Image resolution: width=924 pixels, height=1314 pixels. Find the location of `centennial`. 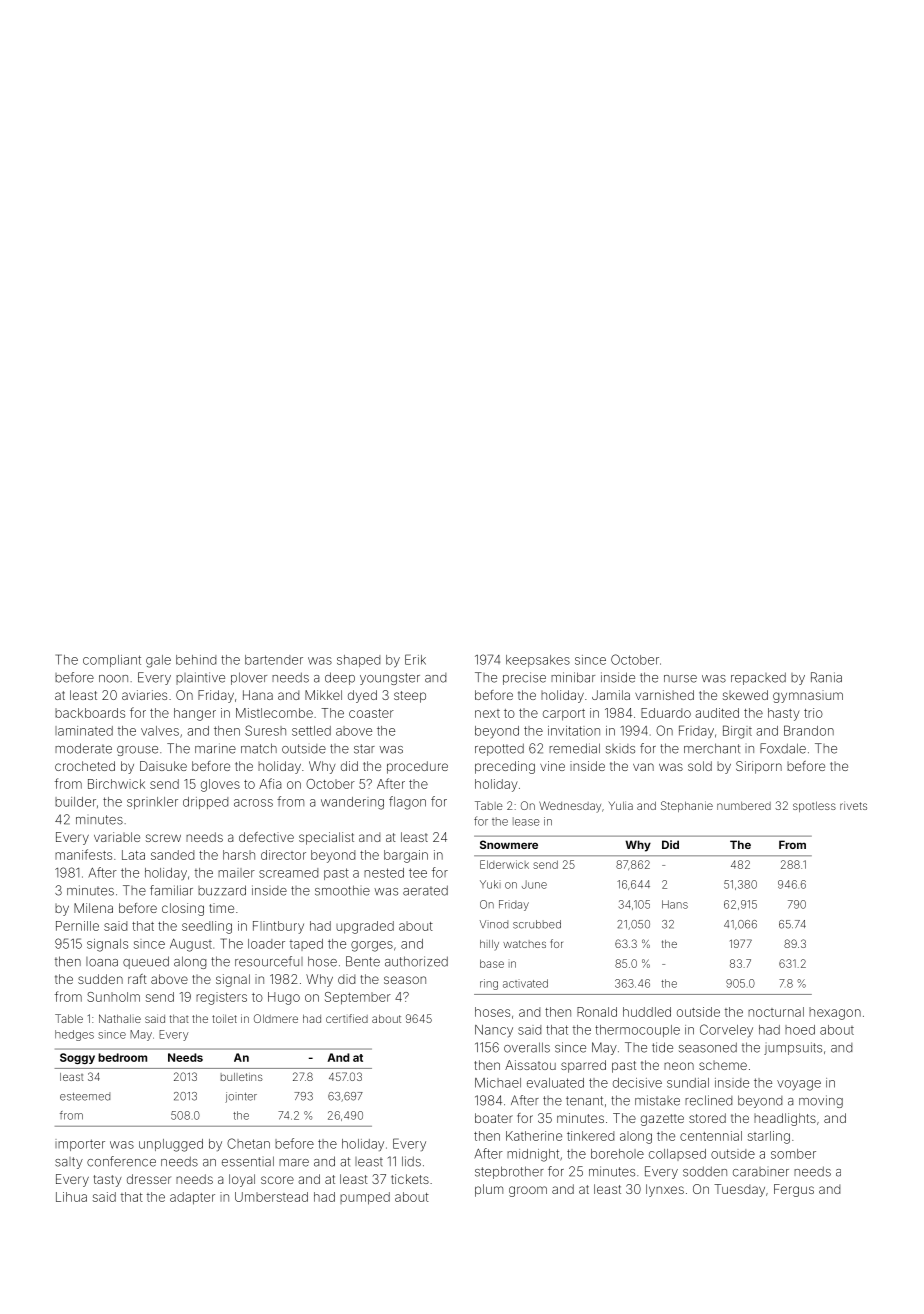

centennial is located at coordinates (711, 1136).
